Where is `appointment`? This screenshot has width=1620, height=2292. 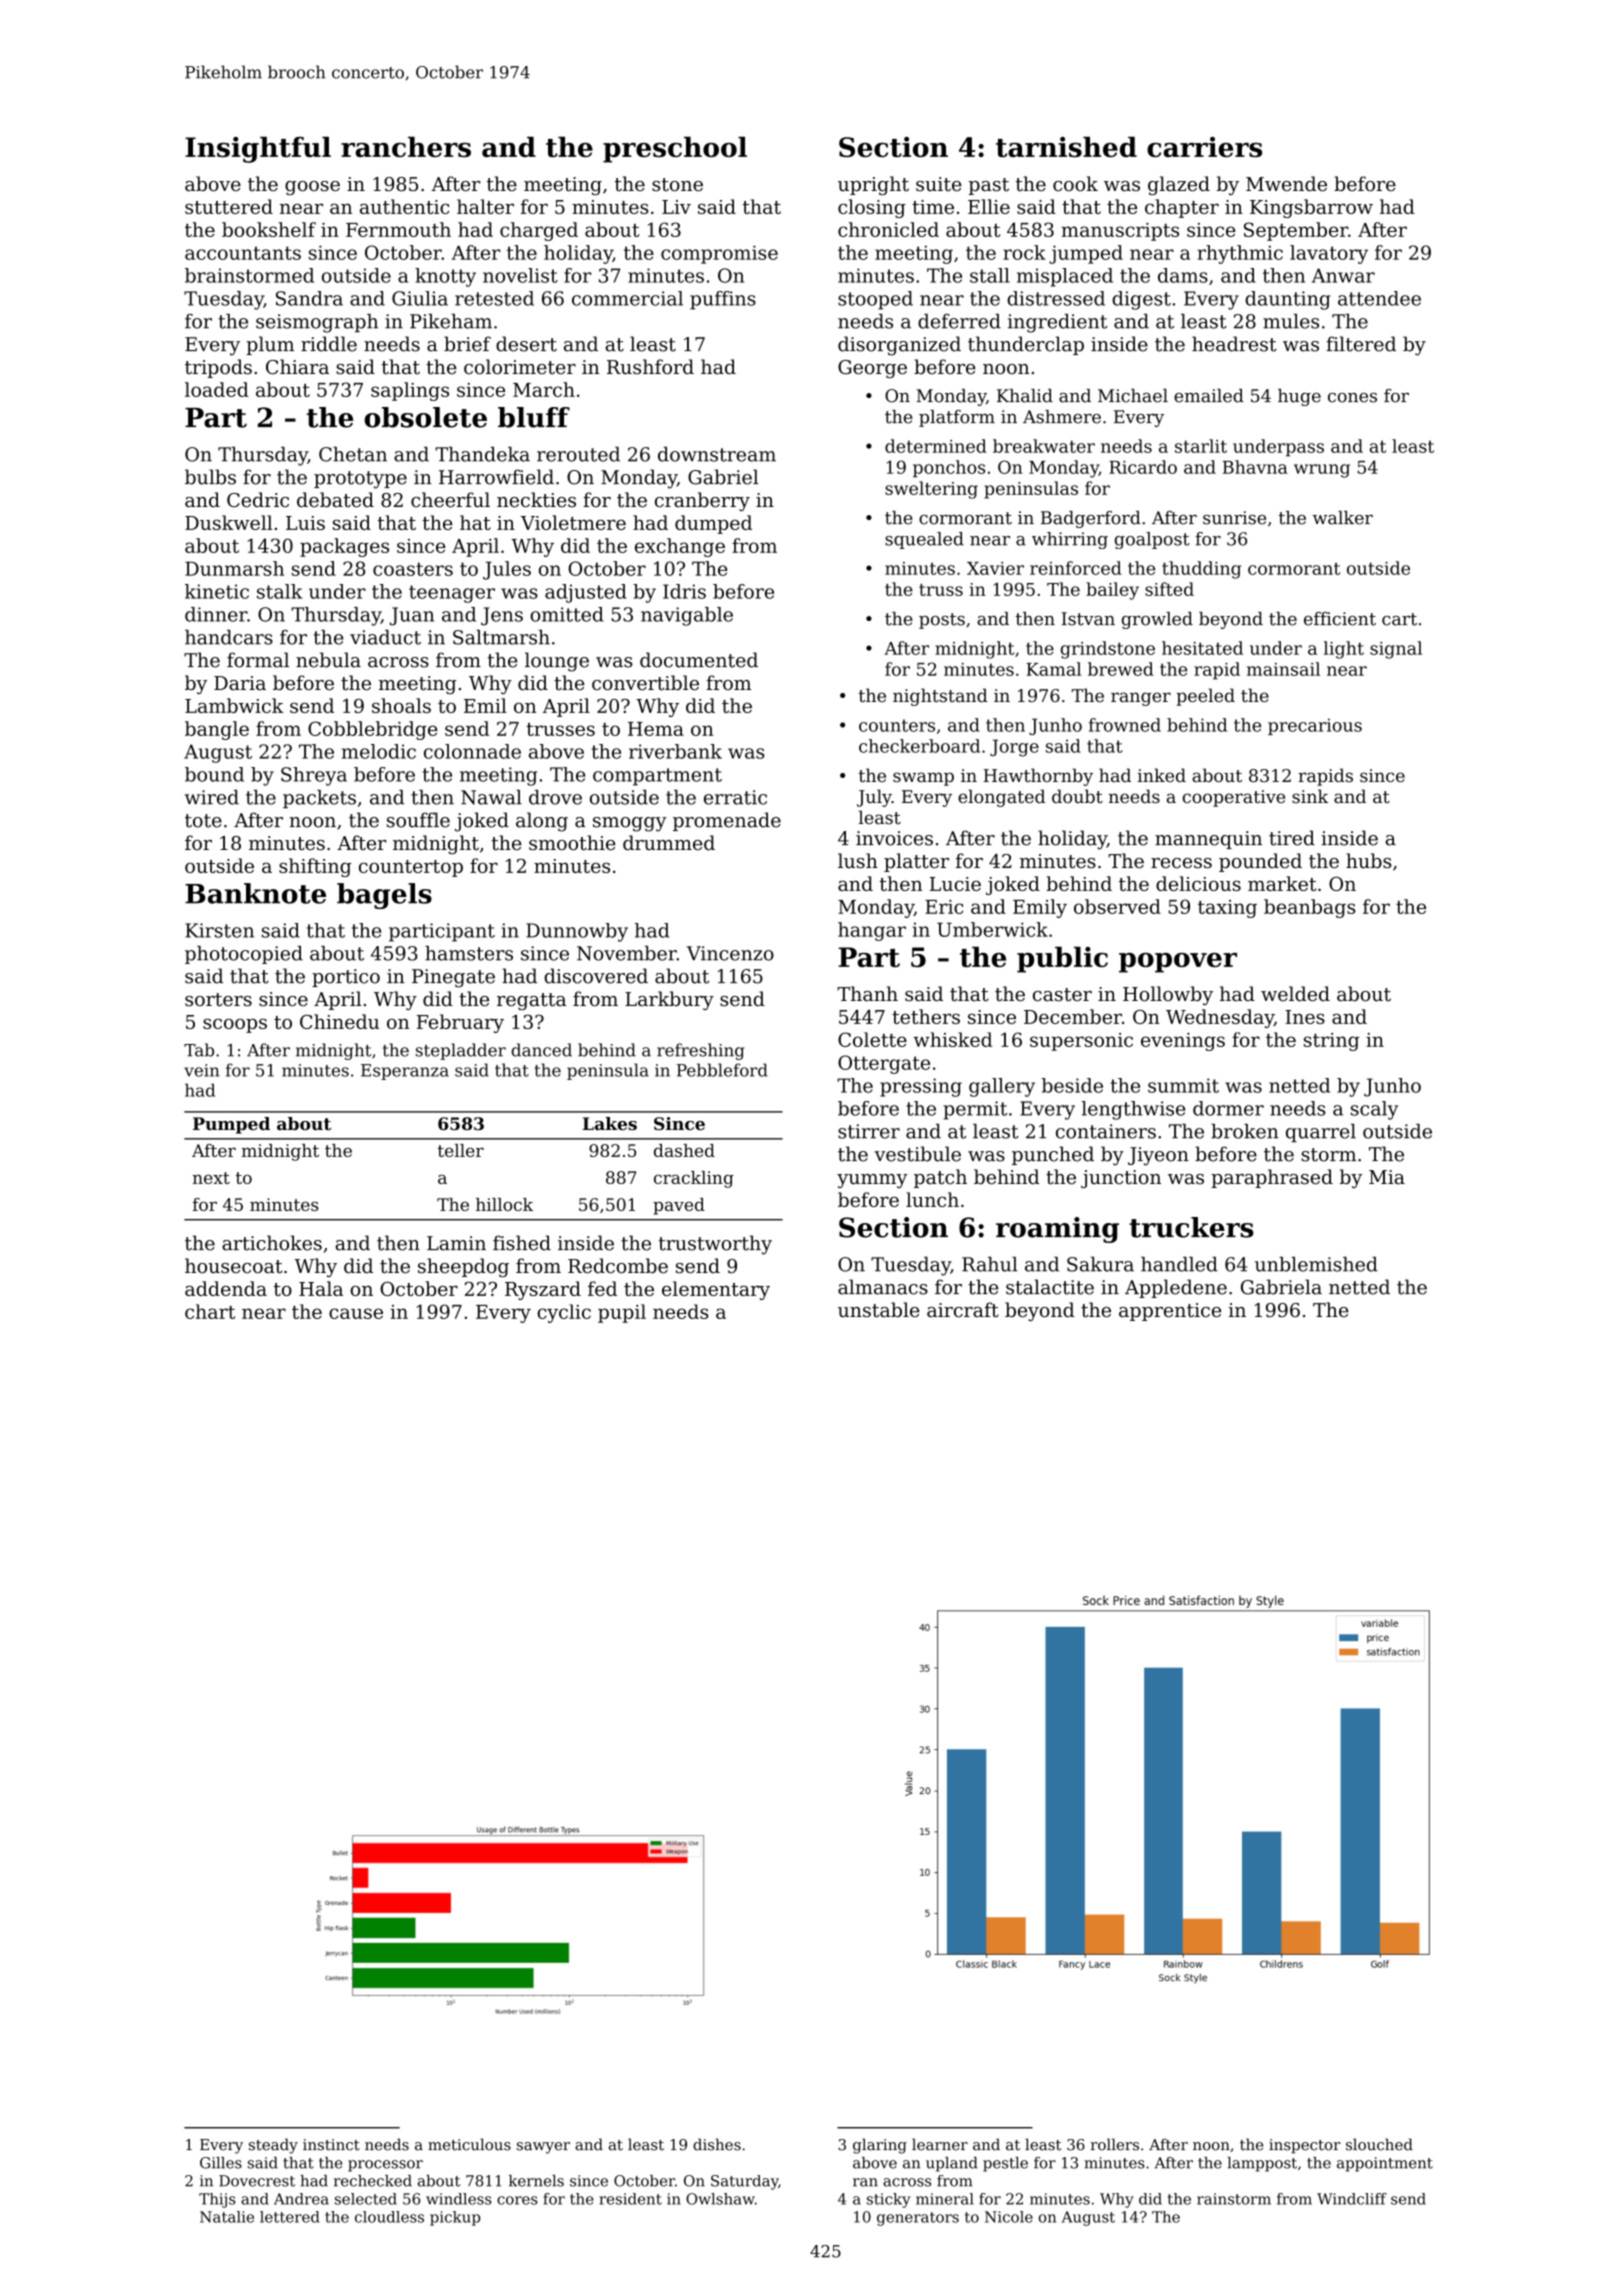
appointment is located at coordinates (1385, 2164).
